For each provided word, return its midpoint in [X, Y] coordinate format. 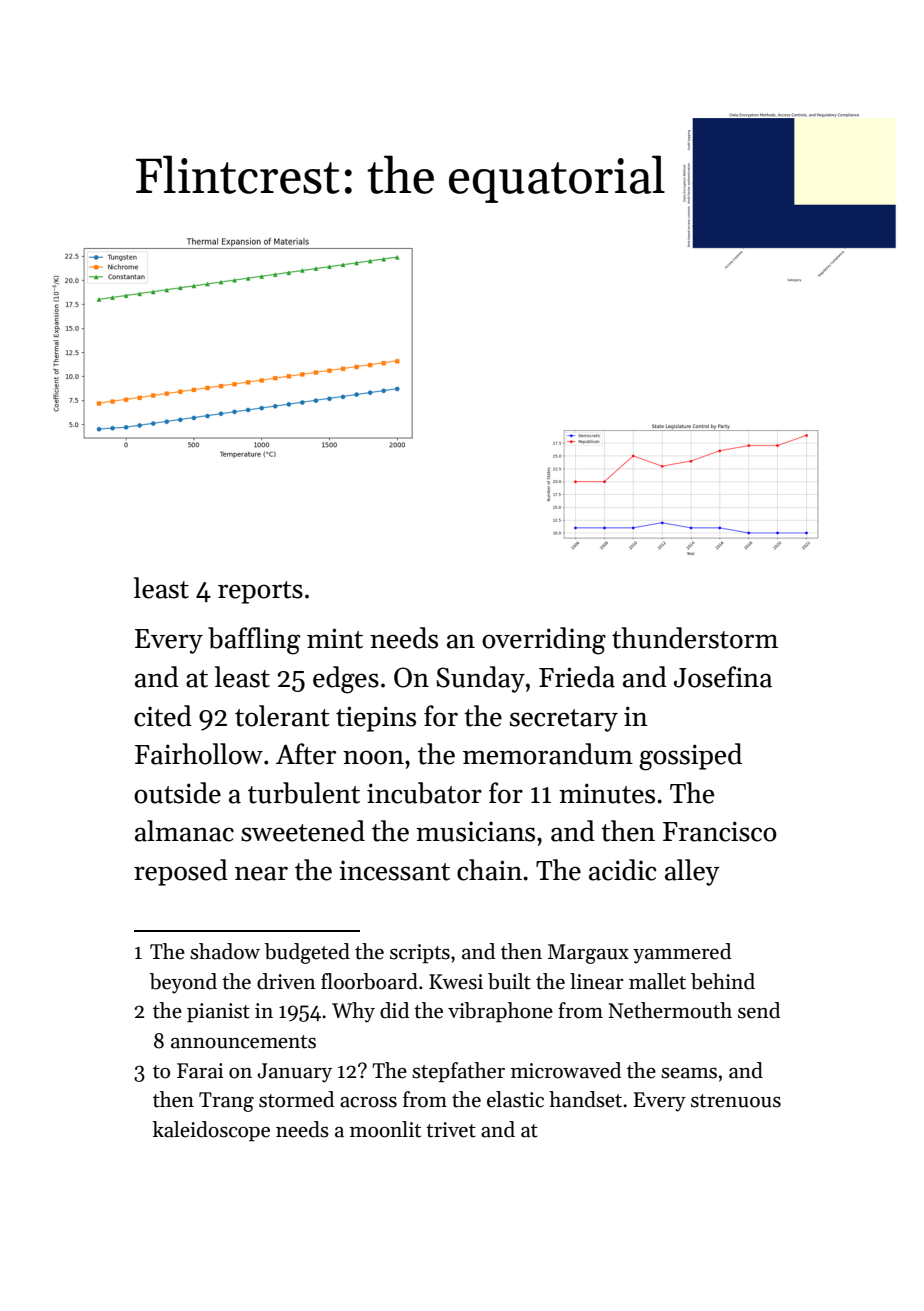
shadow [225, 951]
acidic [622, 870]
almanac [184, 831]
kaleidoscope [211, 1131]
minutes [607, 793]
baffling [254, 641]
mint [335, 638]
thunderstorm [695, 638]
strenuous [736, 1101]
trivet [451, 1130]
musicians [475, 831]
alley [692, 872]
